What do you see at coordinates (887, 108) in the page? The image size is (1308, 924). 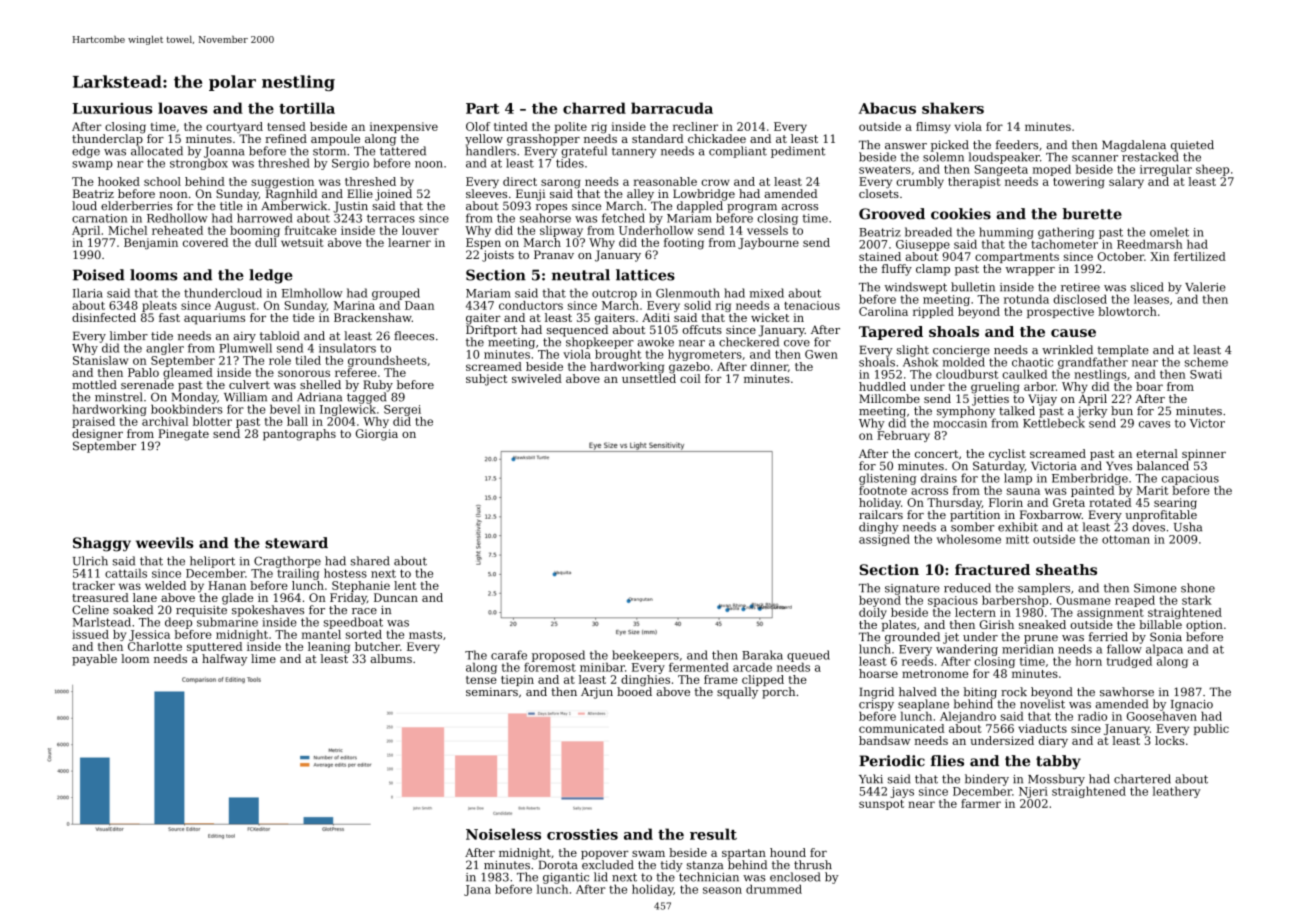 I see `Abacus` at bounding box center [887, 108].
